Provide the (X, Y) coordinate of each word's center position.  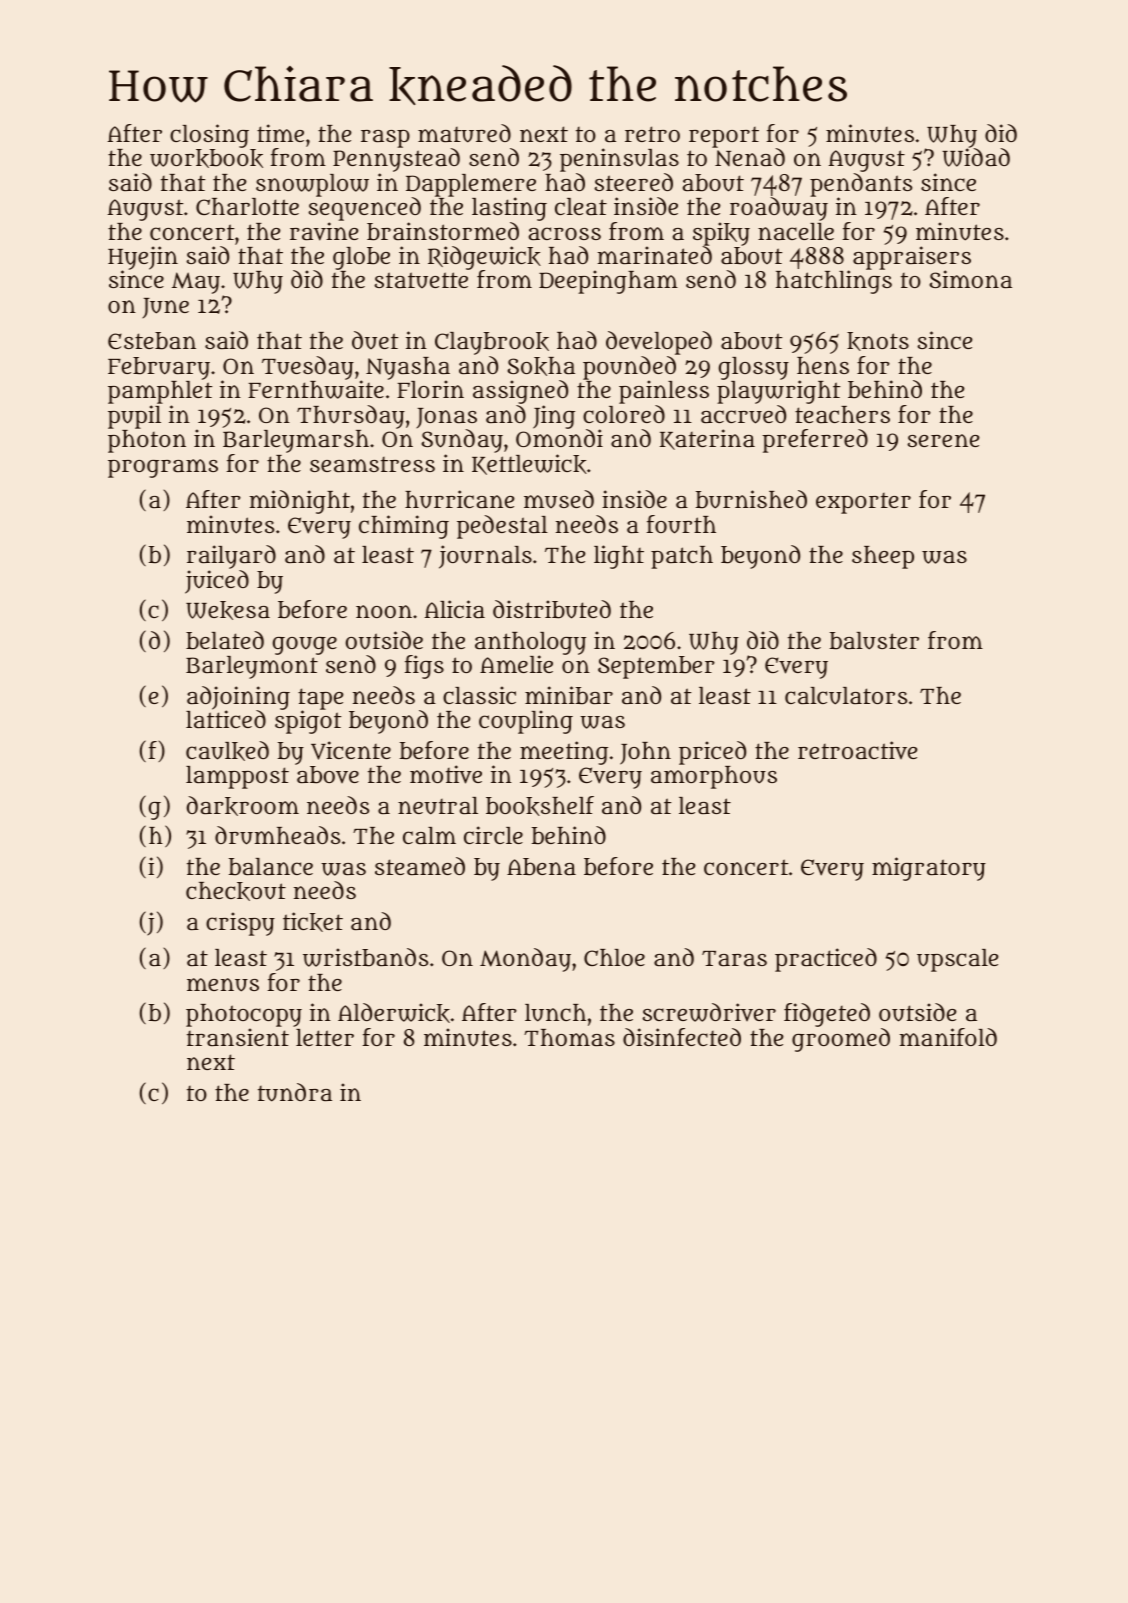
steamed (420, 866)
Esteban (152, 341)
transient (238, 1037)
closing (209, 136)
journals (485, 557)
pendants (861, 185)
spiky (721, 234)
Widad (976, 157)
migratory (929, 869)
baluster (874, 641)
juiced (217, 582)
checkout (236, 891)
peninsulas (619, 160)
